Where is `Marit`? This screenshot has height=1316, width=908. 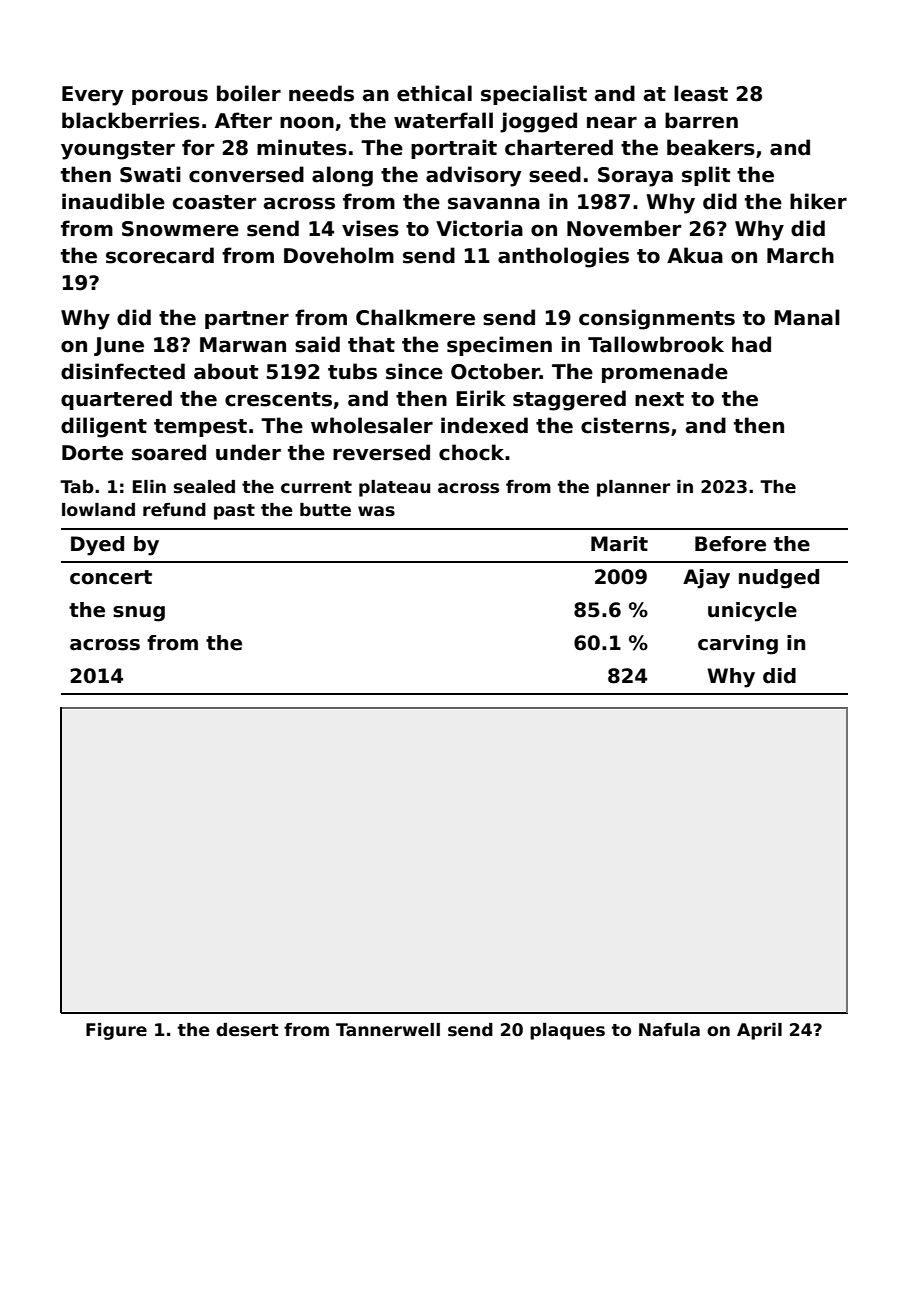 Marit is located at coordinates (619, 544).
